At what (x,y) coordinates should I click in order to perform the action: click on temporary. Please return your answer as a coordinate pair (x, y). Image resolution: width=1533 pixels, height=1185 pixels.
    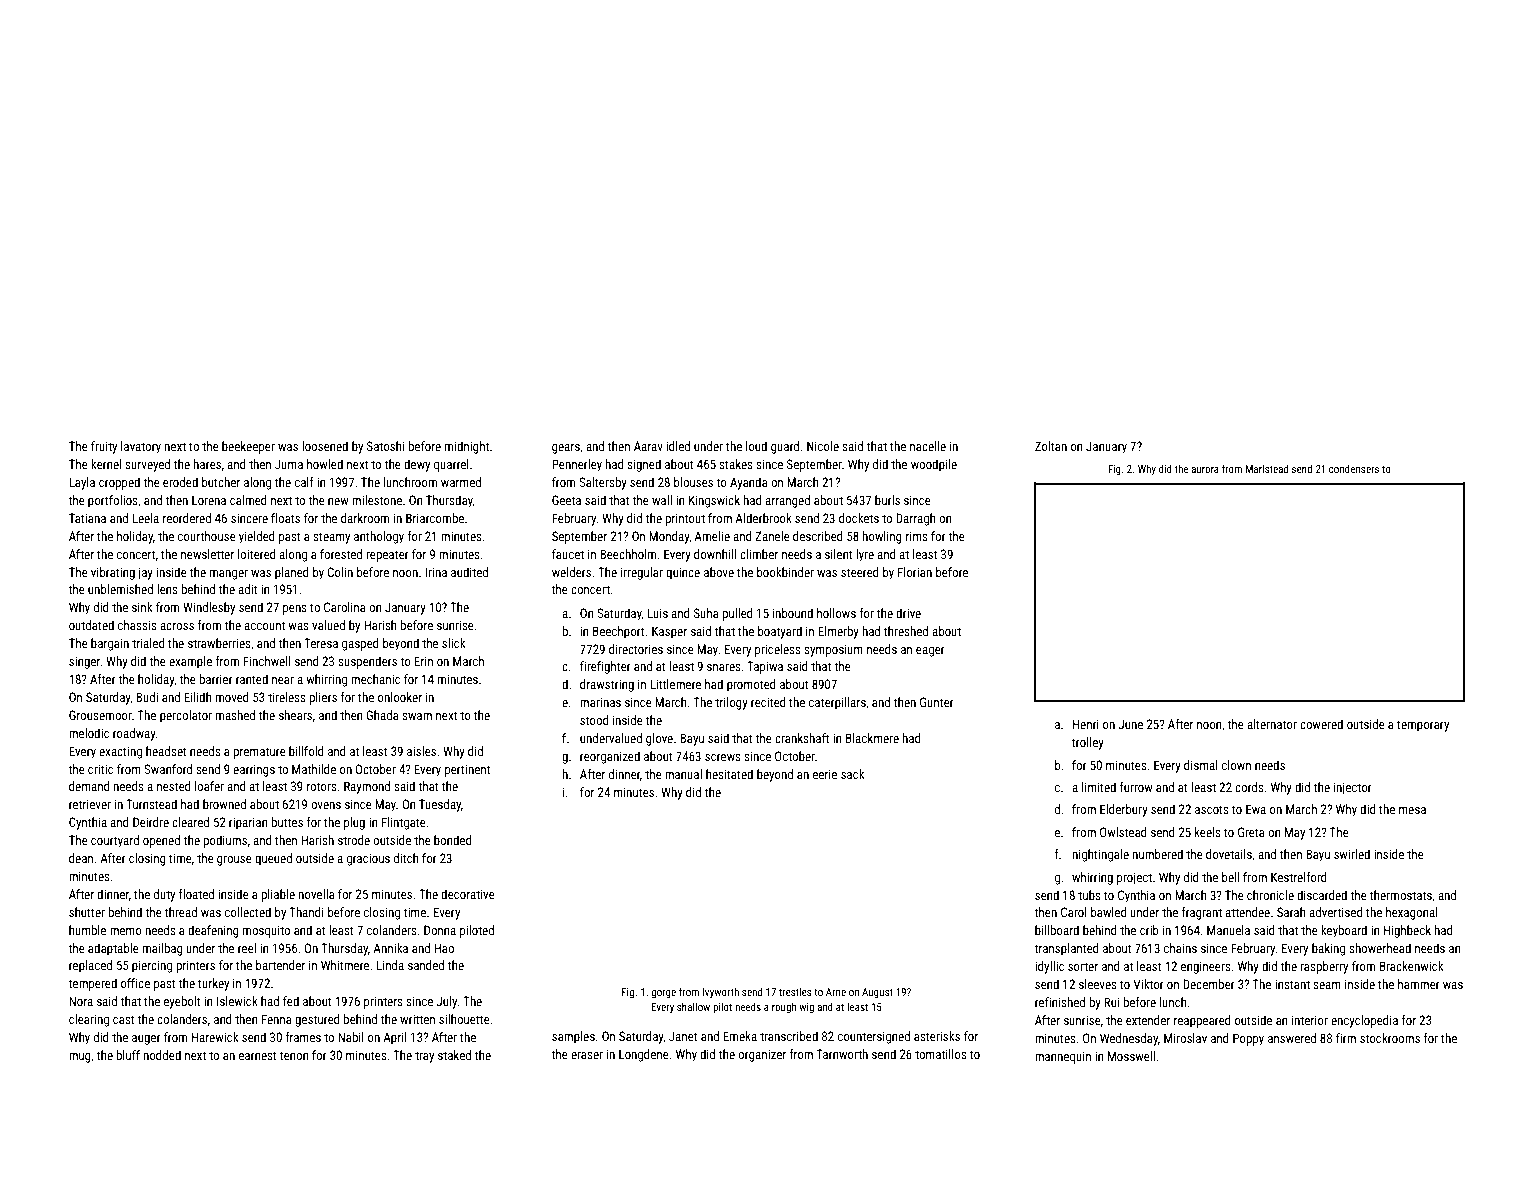
    Looking at the image, I should click on (1423, 726).
